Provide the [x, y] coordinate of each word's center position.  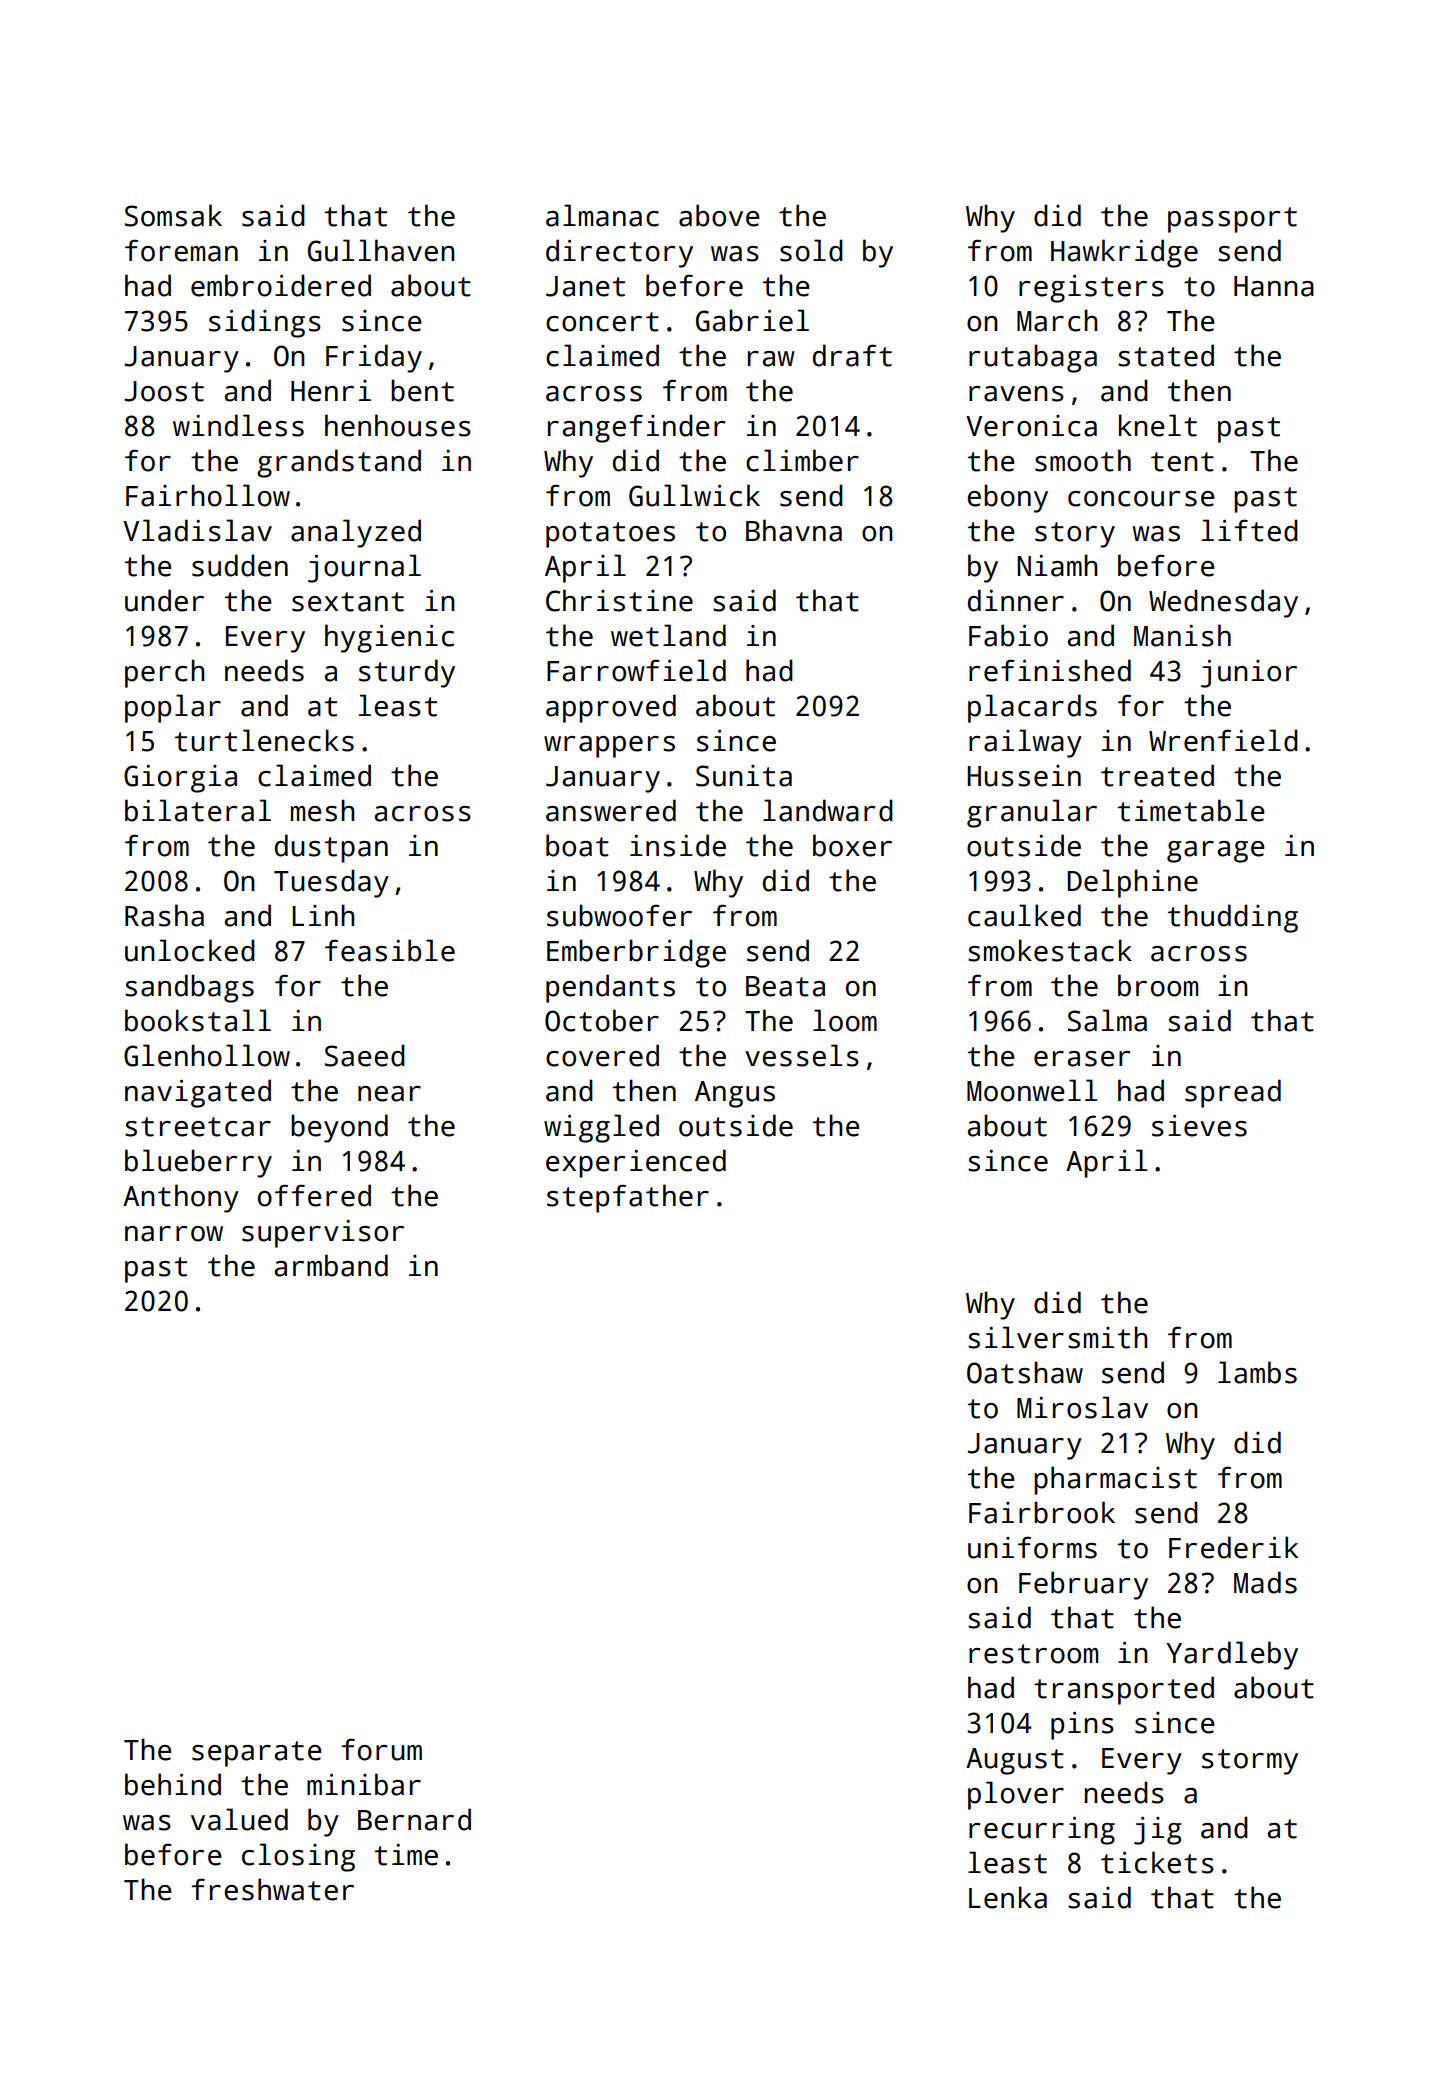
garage [1216, 852]
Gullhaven [381, 250]
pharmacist [1115, 1480]
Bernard [414, 1819]
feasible [390, 950]
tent [1182, 462]
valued [239, 1819]
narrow [174, 1234]
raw [771, 359]
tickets [1157, 1862]
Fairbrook [1042, 1512]
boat [577, 845]
